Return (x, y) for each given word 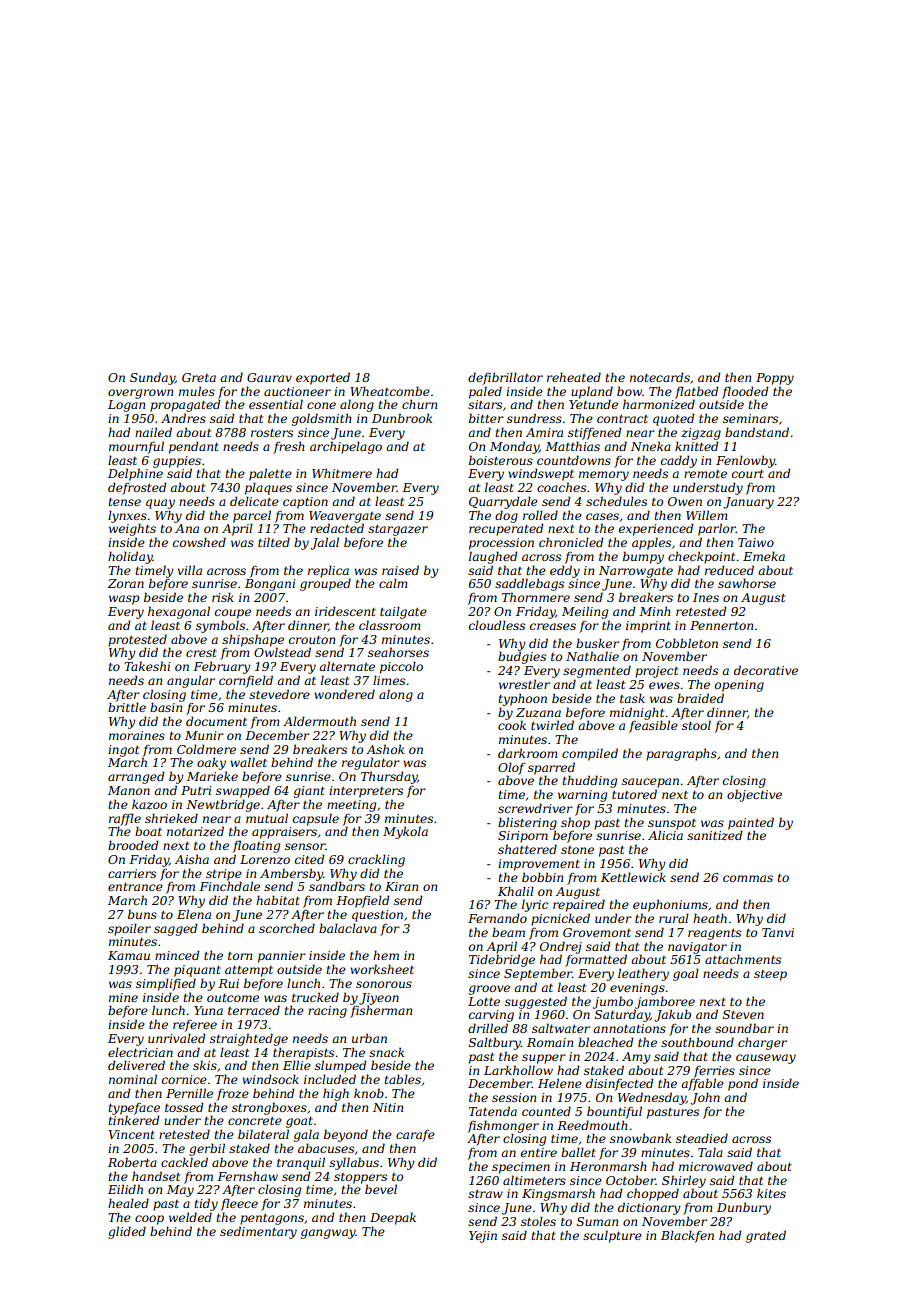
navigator (697, 948)
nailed (153, 432)
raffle (125, 819)
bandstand (757, 432)
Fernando (497, 918)
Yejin (483, 1237)
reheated (574, 377)
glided (127, 1232)
